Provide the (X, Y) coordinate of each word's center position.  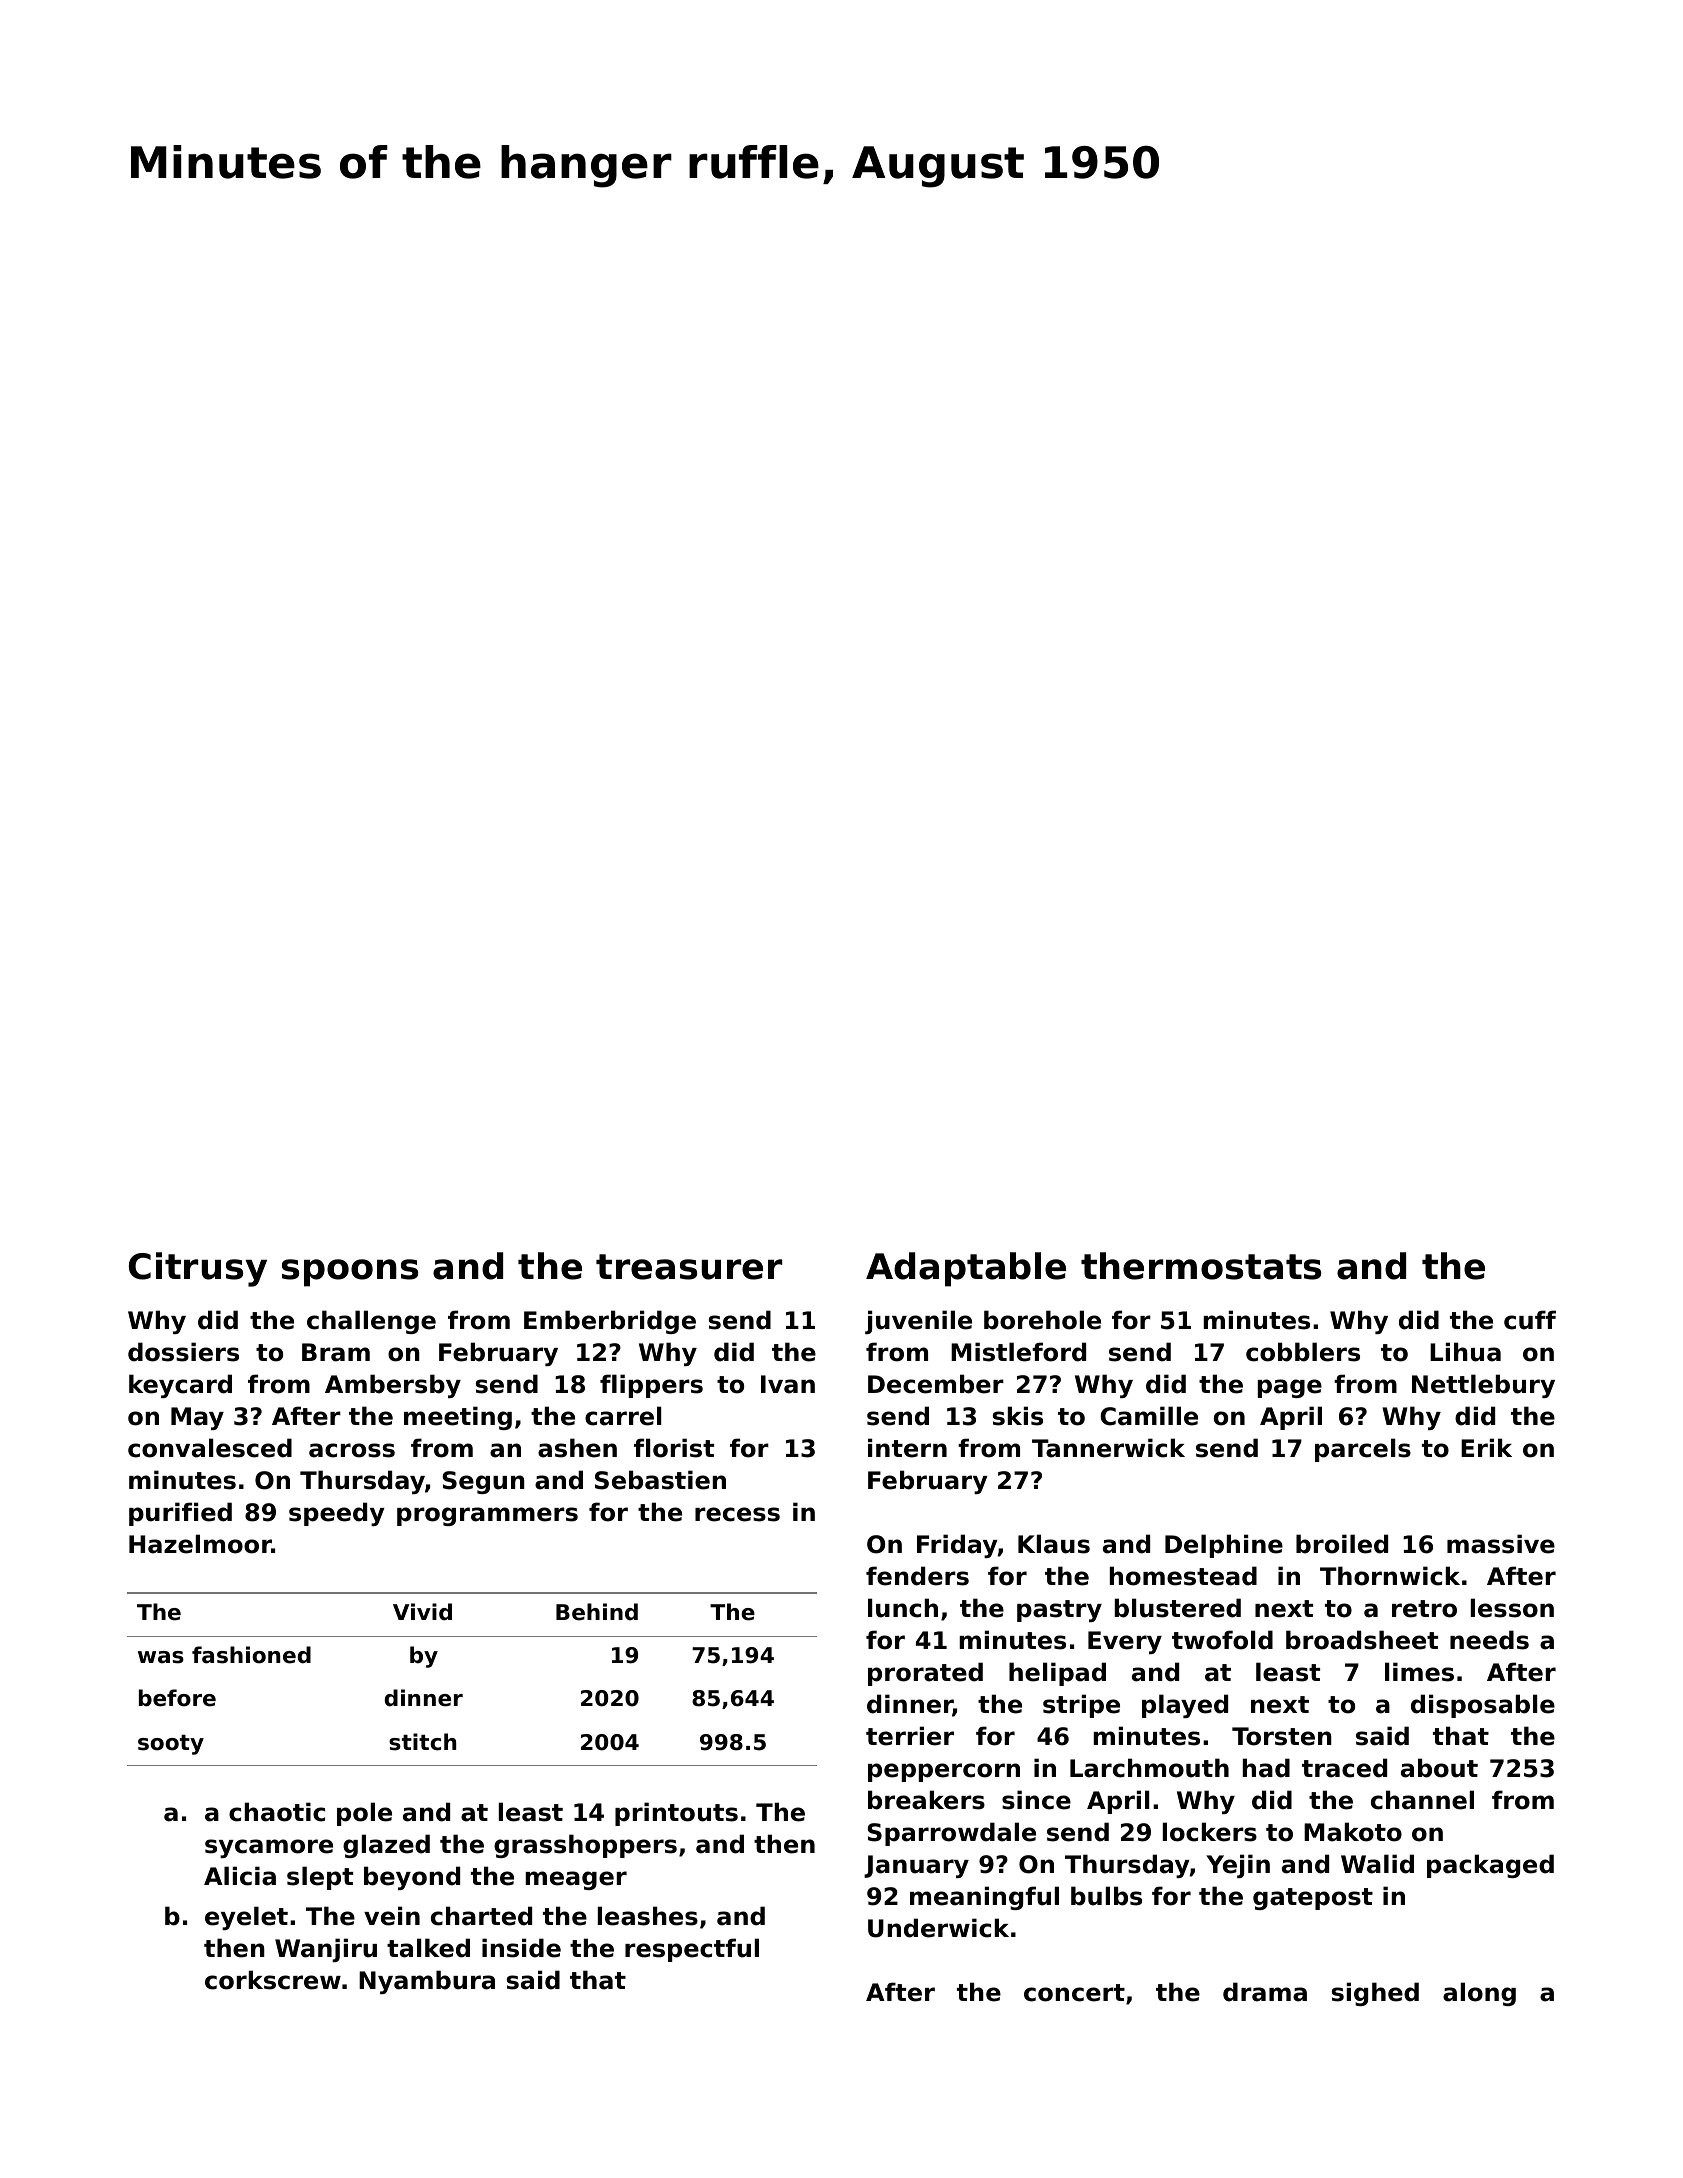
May (197, 1418)
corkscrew (273, 1980)
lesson (1512, 1608)
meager (576, 1880)
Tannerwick (1108, 1448)
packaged (1490, 1866)
